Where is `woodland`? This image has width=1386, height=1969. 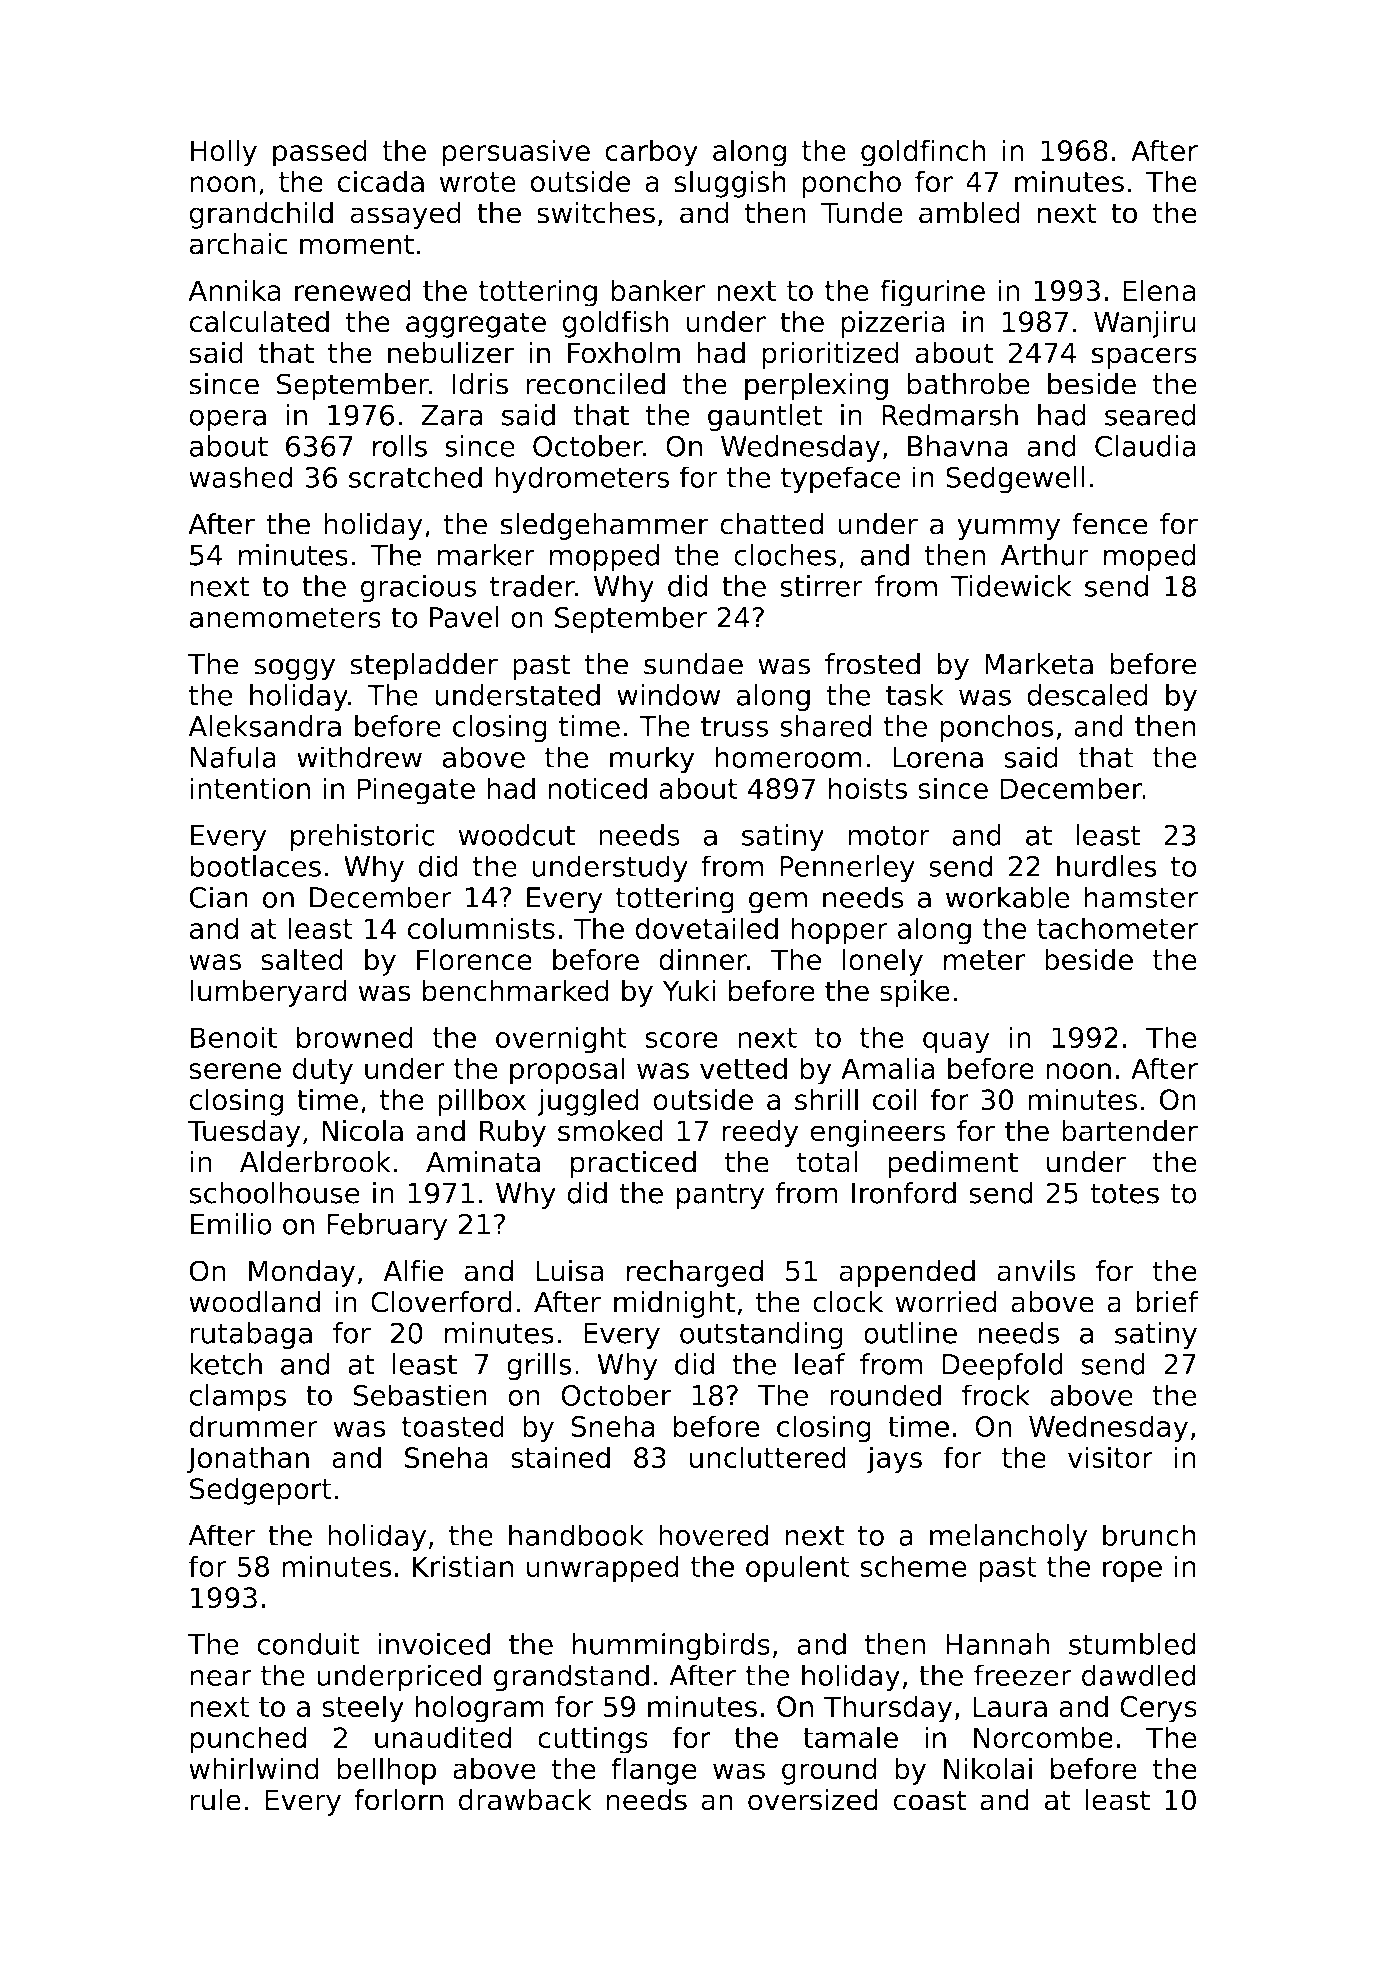
woodland is located at coordinates (254, 1302).
